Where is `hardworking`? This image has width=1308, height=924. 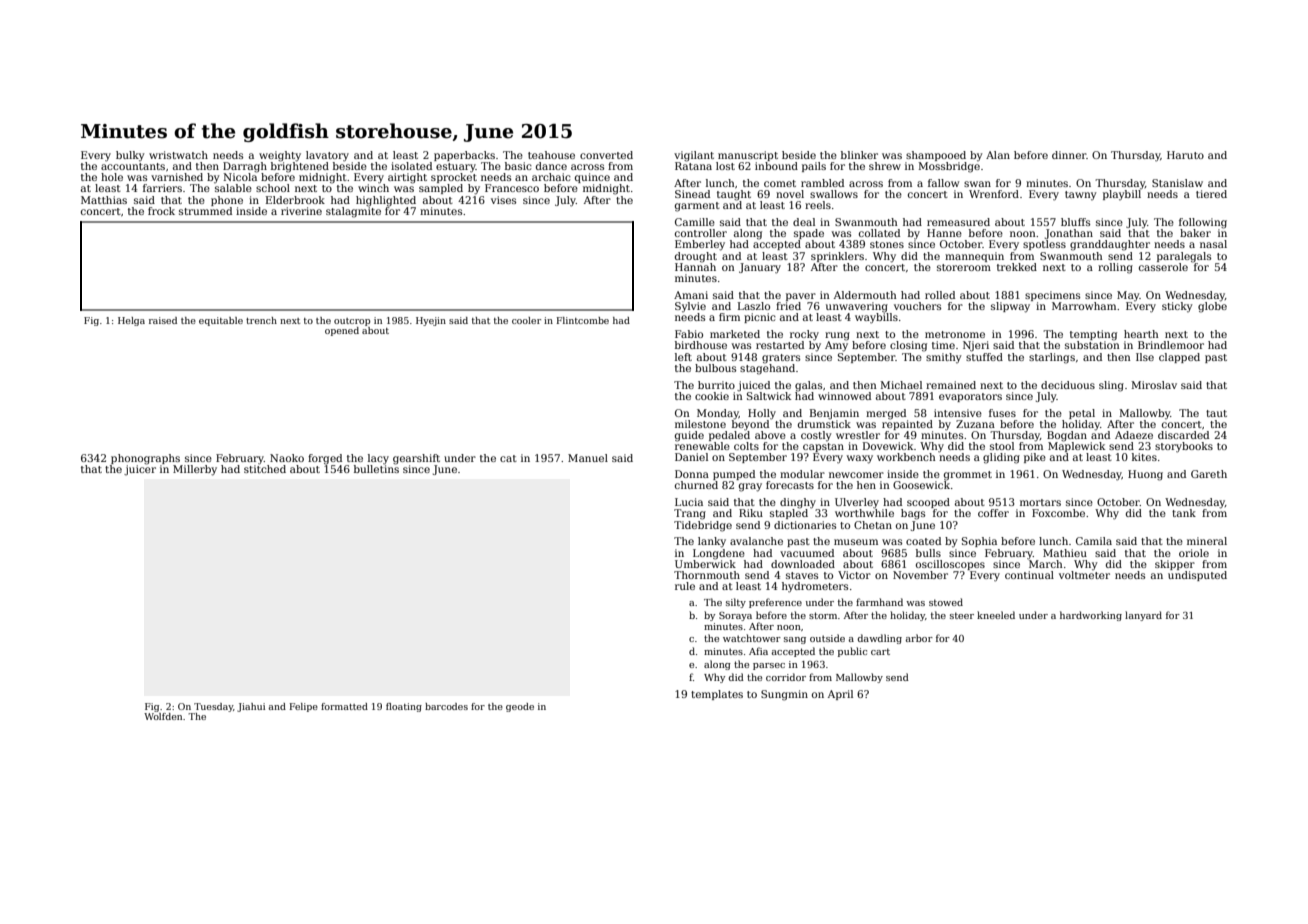
hardworking is located at coordinates (1091, 616).
